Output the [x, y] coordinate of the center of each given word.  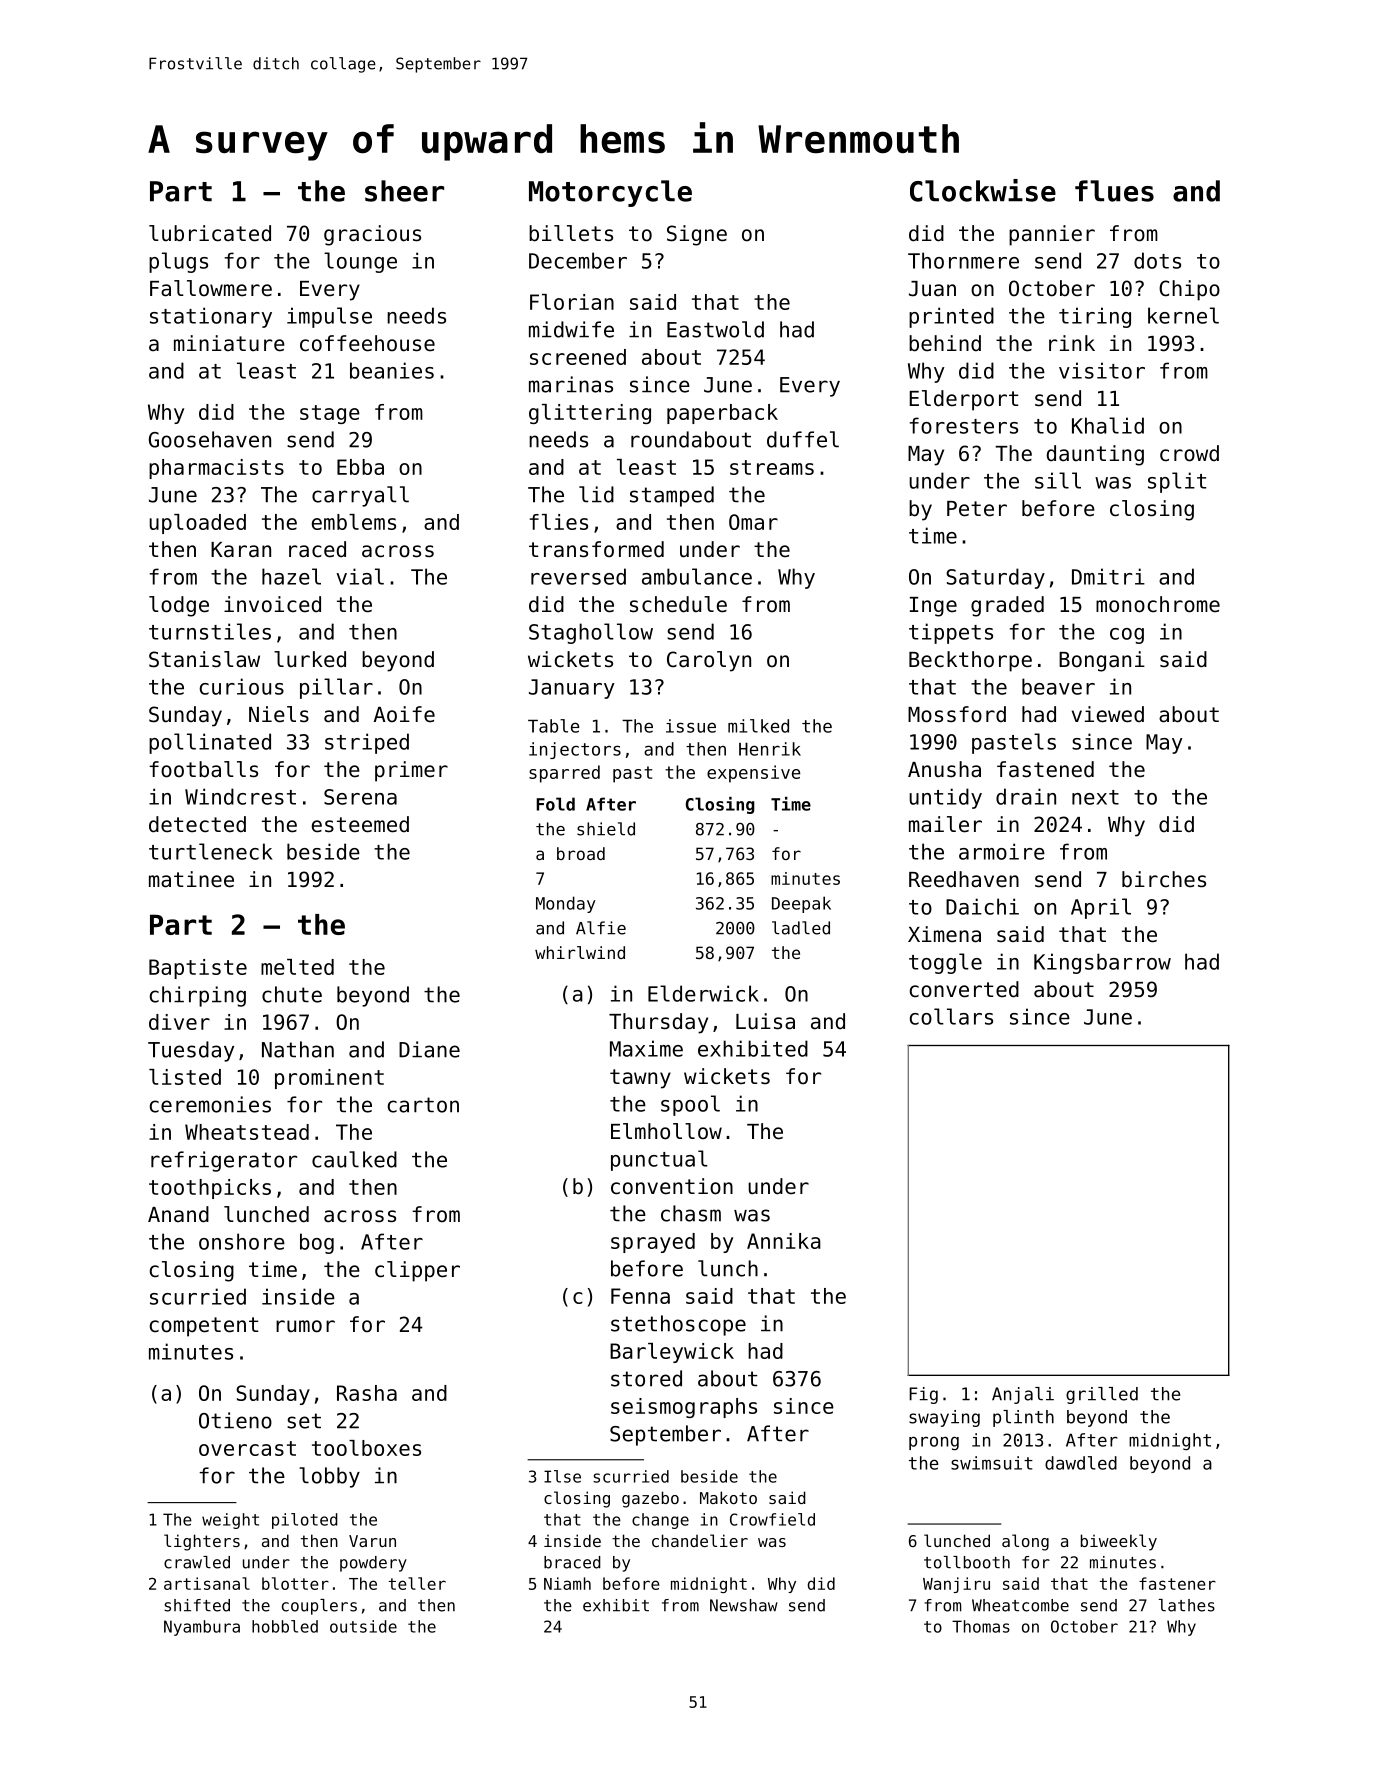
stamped [672, 496]
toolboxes [366, 1448]
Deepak [801, 904]
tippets [951, 633]
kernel [1183, 315]
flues [1114, 191]
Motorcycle [610, 193]
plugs [178, 262]
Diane [429, 1049]
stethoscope [678, 1325]
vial [360, 576]
